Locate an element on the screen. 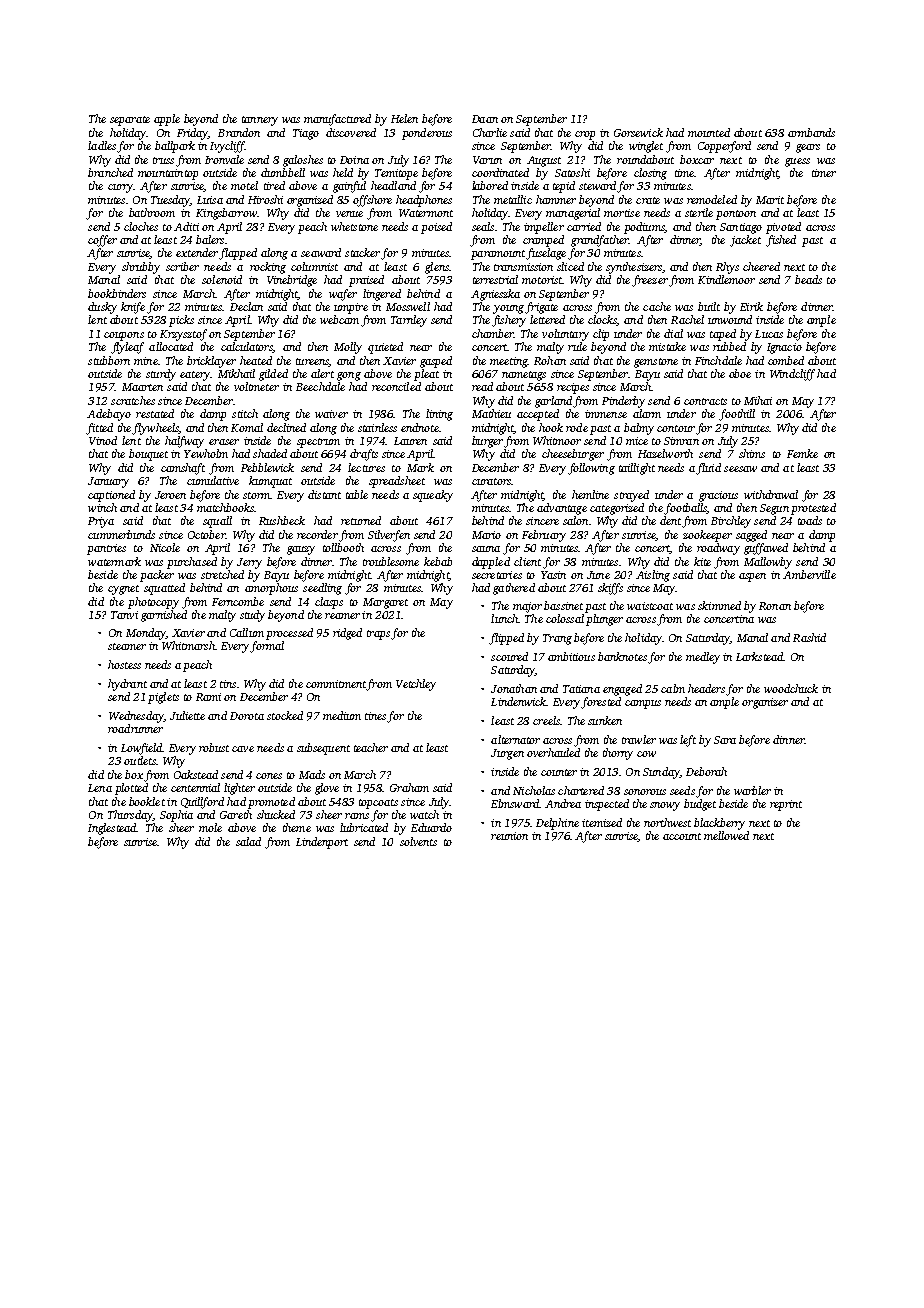 The image size is (924, 1308). Molly is located at coordinates (348, 348).
